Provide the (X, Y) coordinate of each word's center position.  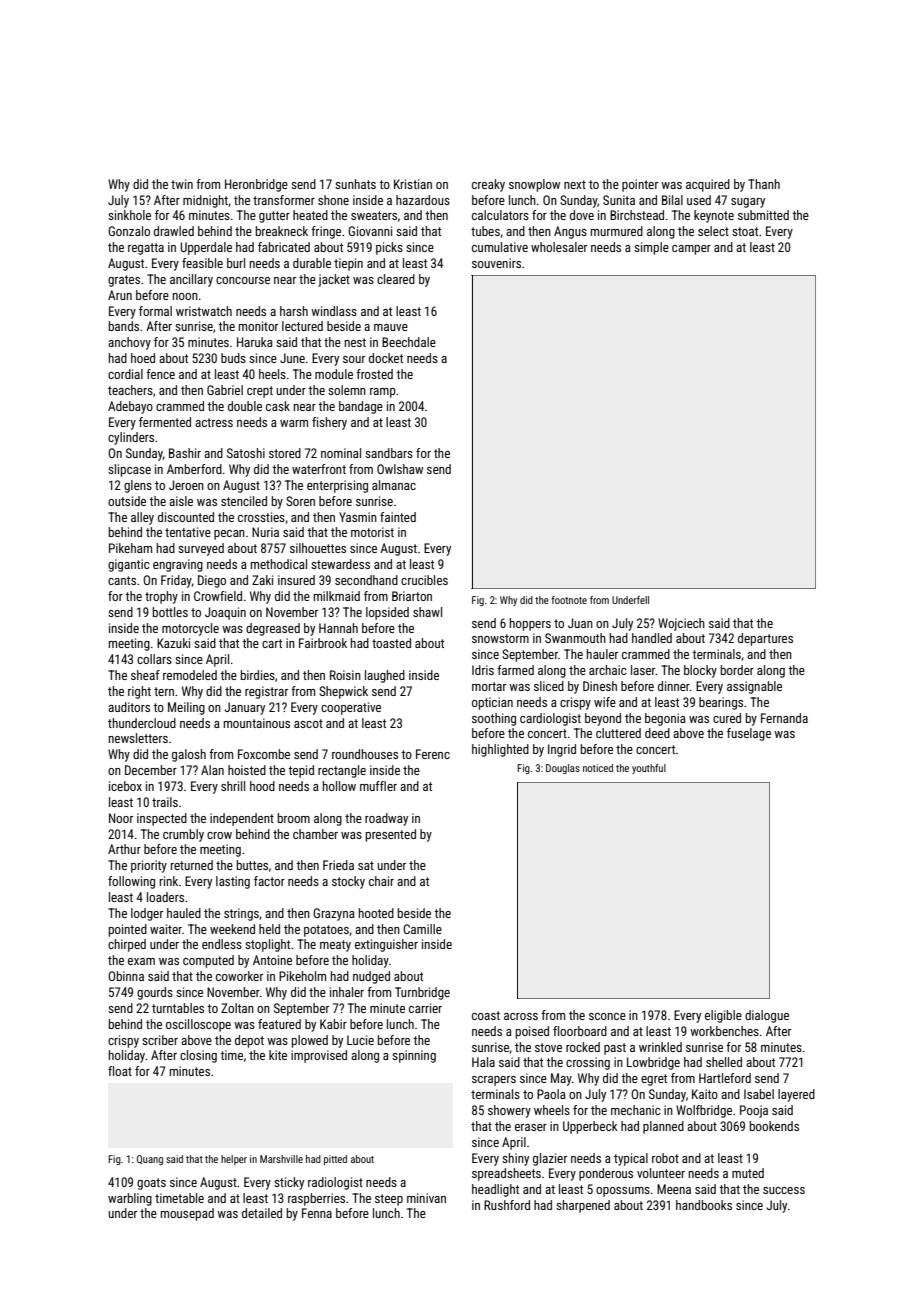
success (784, 1190)
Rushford (507, 1205)
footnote (569, 600)
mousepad (187, 1214)
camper (691, 250)
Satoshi (246, 453)
